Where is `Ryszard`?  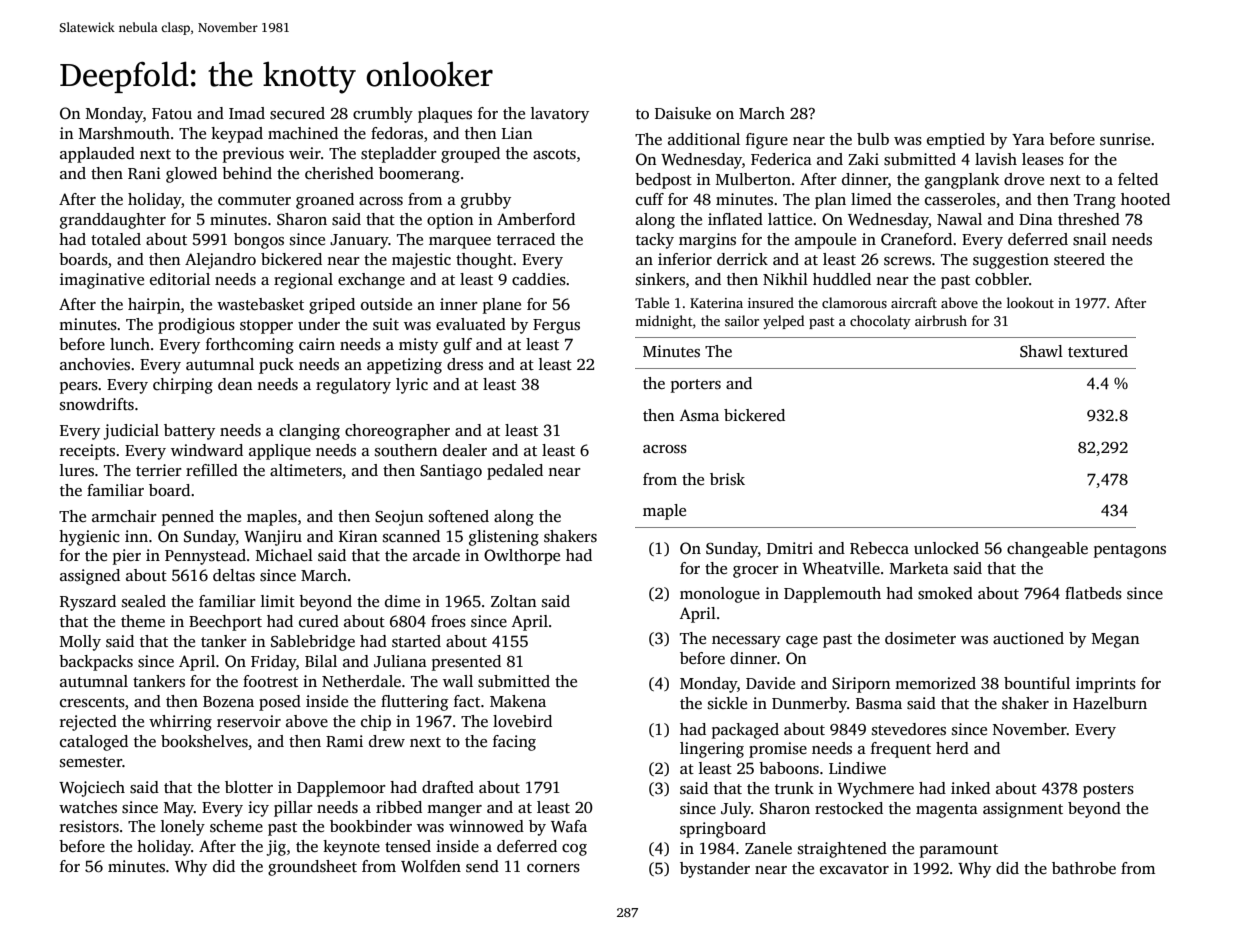 Ryszard is located at coordinates (88, 603).
